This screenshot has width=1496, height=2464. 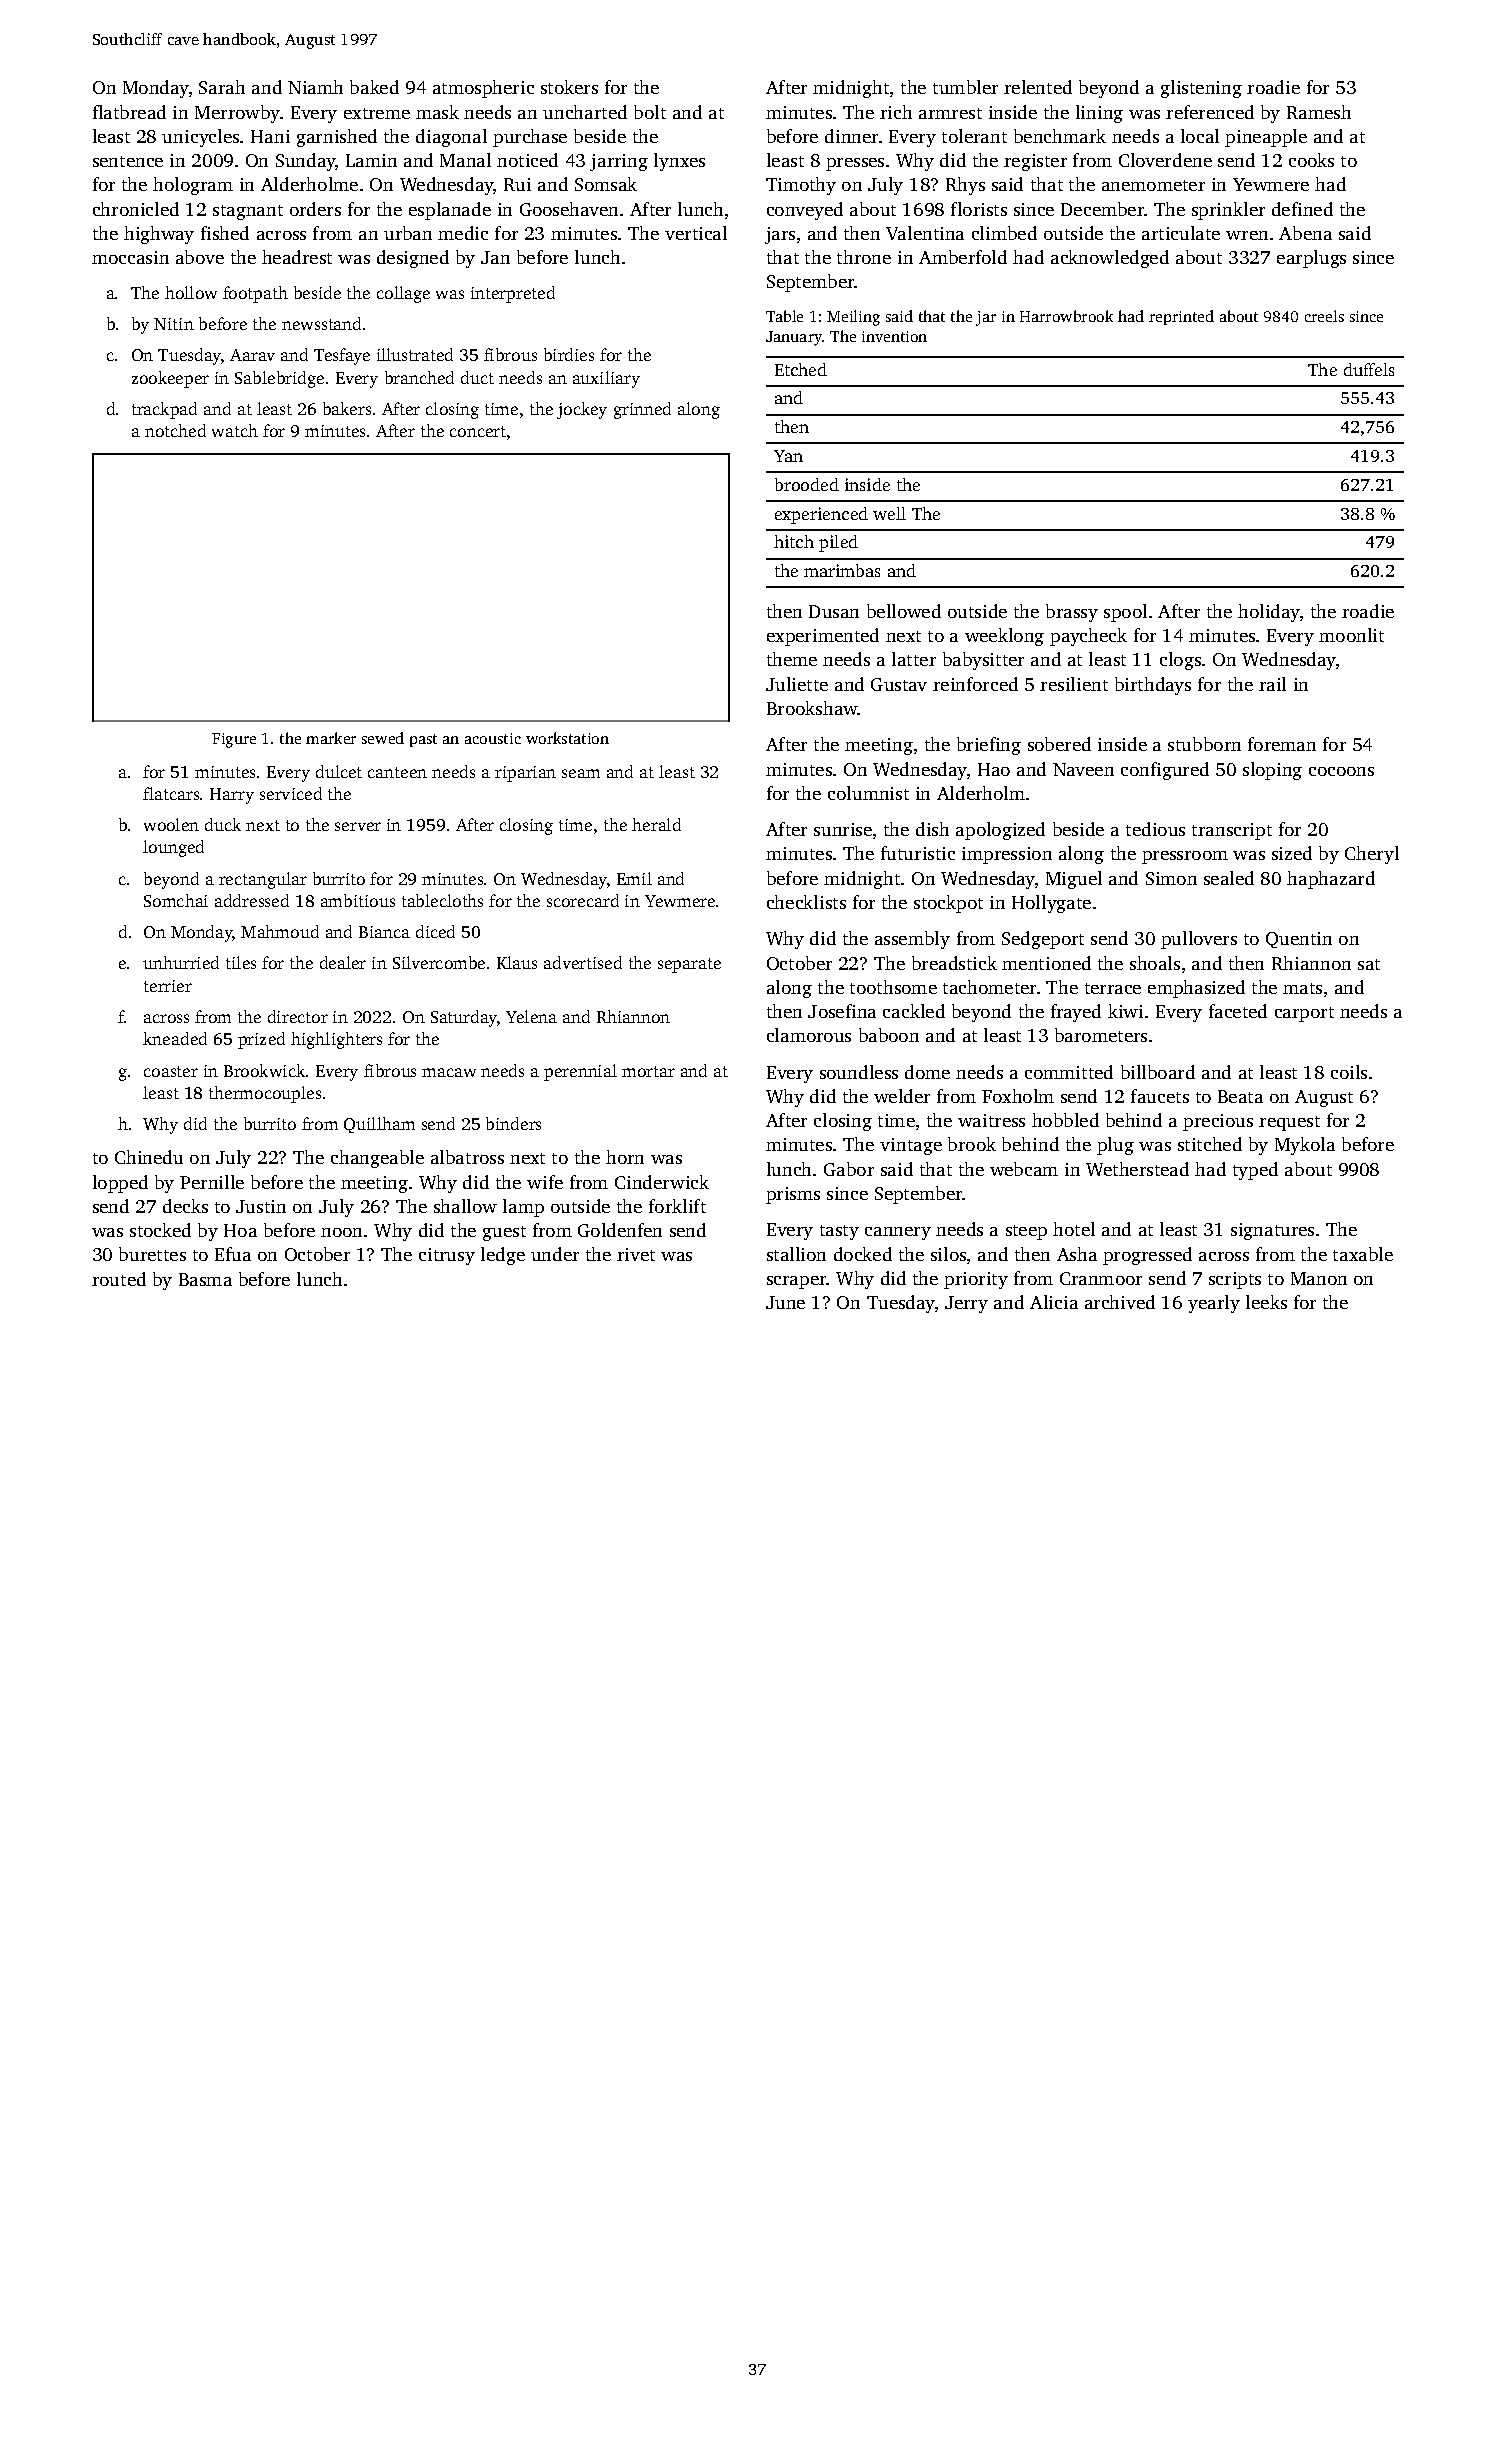 What do you see at coordinates (794, 541) in the screenshot?
I see `hitch` at bounding box center [794, 541].
